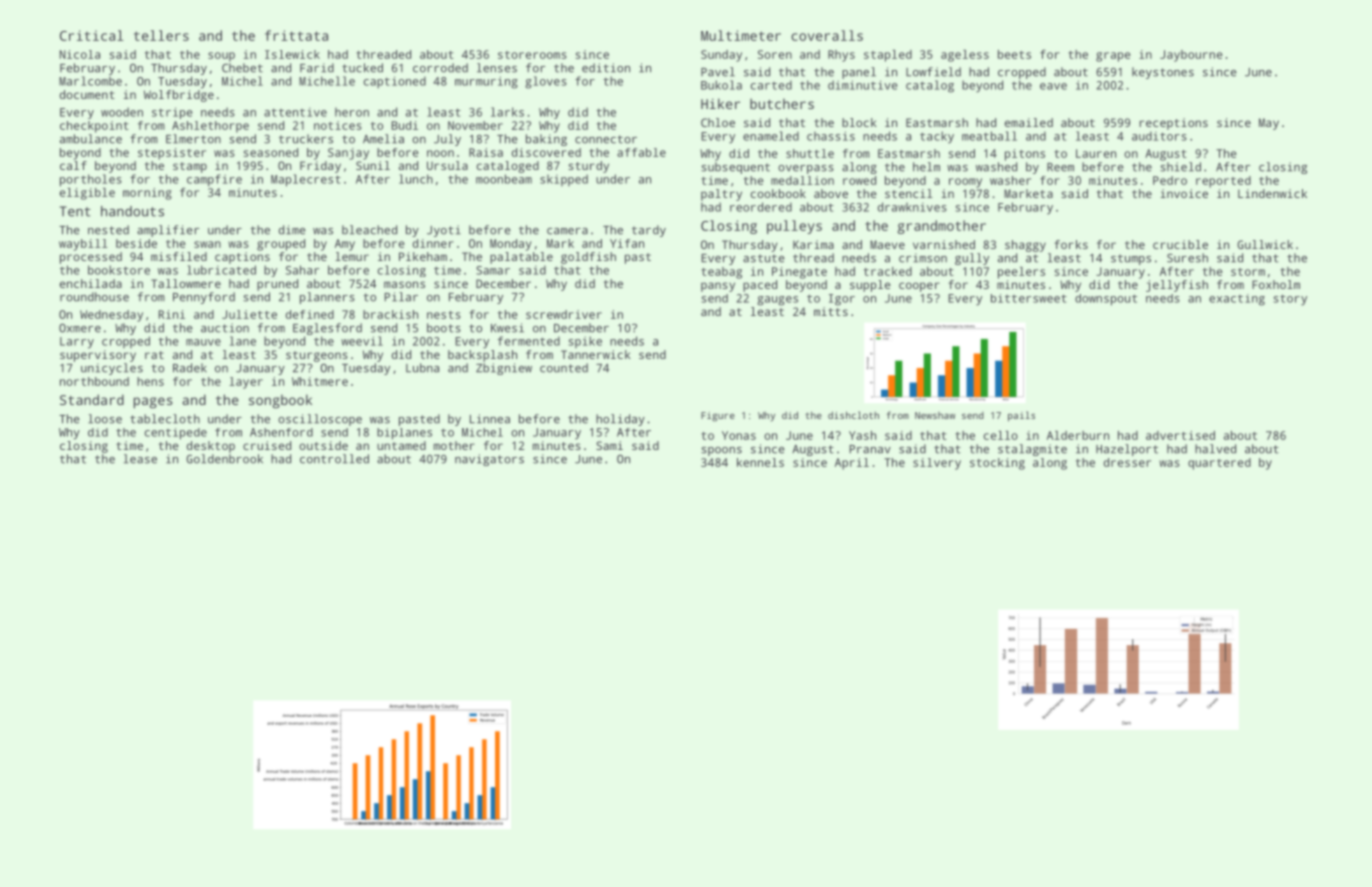 The width and height of the screenshot is (1372, 887). What do you see at coordinates (210, 127) in the screenshot?
I see `Ashlethorpe` at bounding box center [210, 127].
